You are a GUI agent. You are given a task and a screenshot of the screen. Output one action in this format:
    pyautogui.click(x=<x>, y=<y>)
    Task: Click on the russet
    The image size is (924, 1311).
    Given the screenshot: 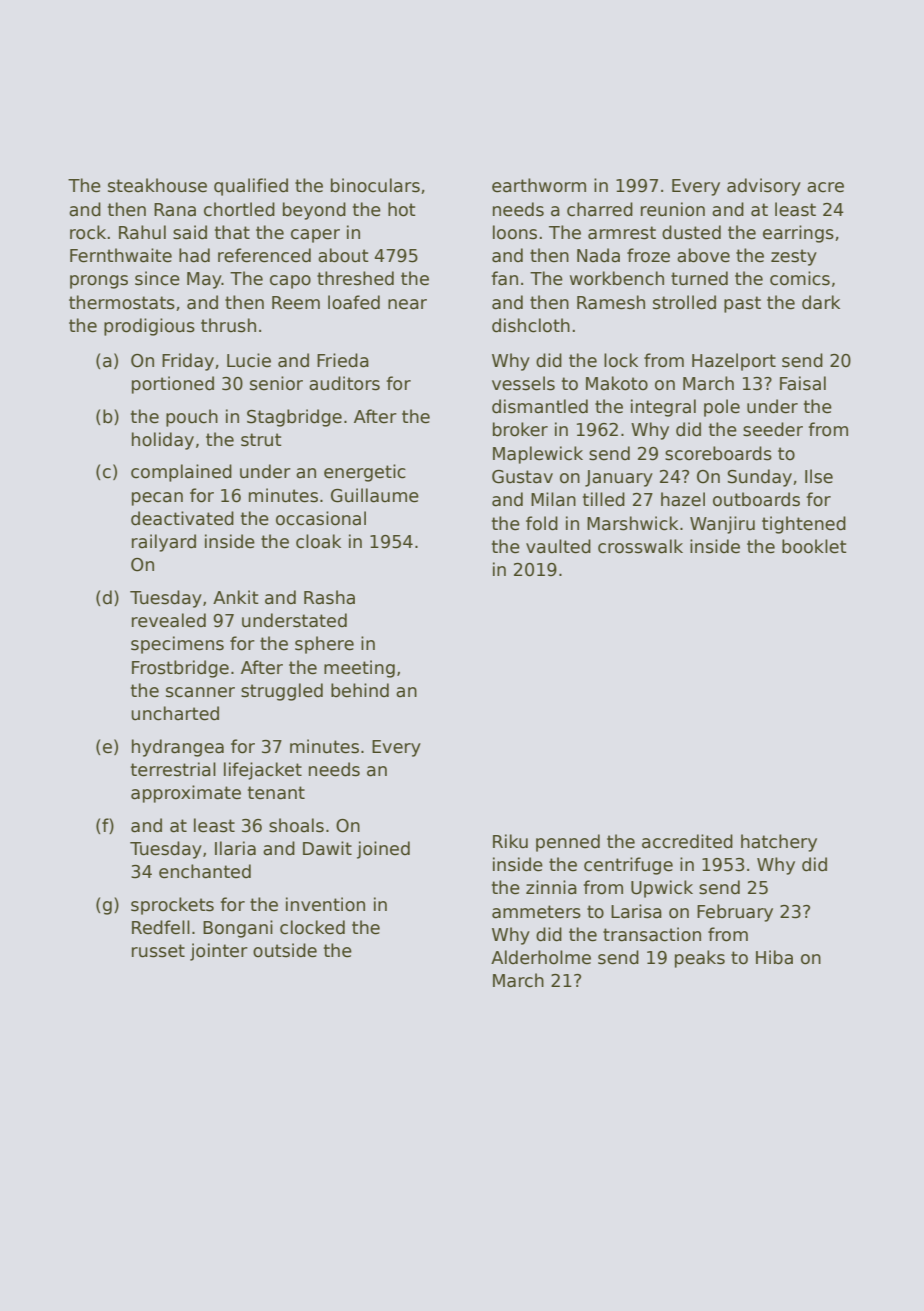 What is the action you would take?
    pyautogui.click(x=158, y=951)
